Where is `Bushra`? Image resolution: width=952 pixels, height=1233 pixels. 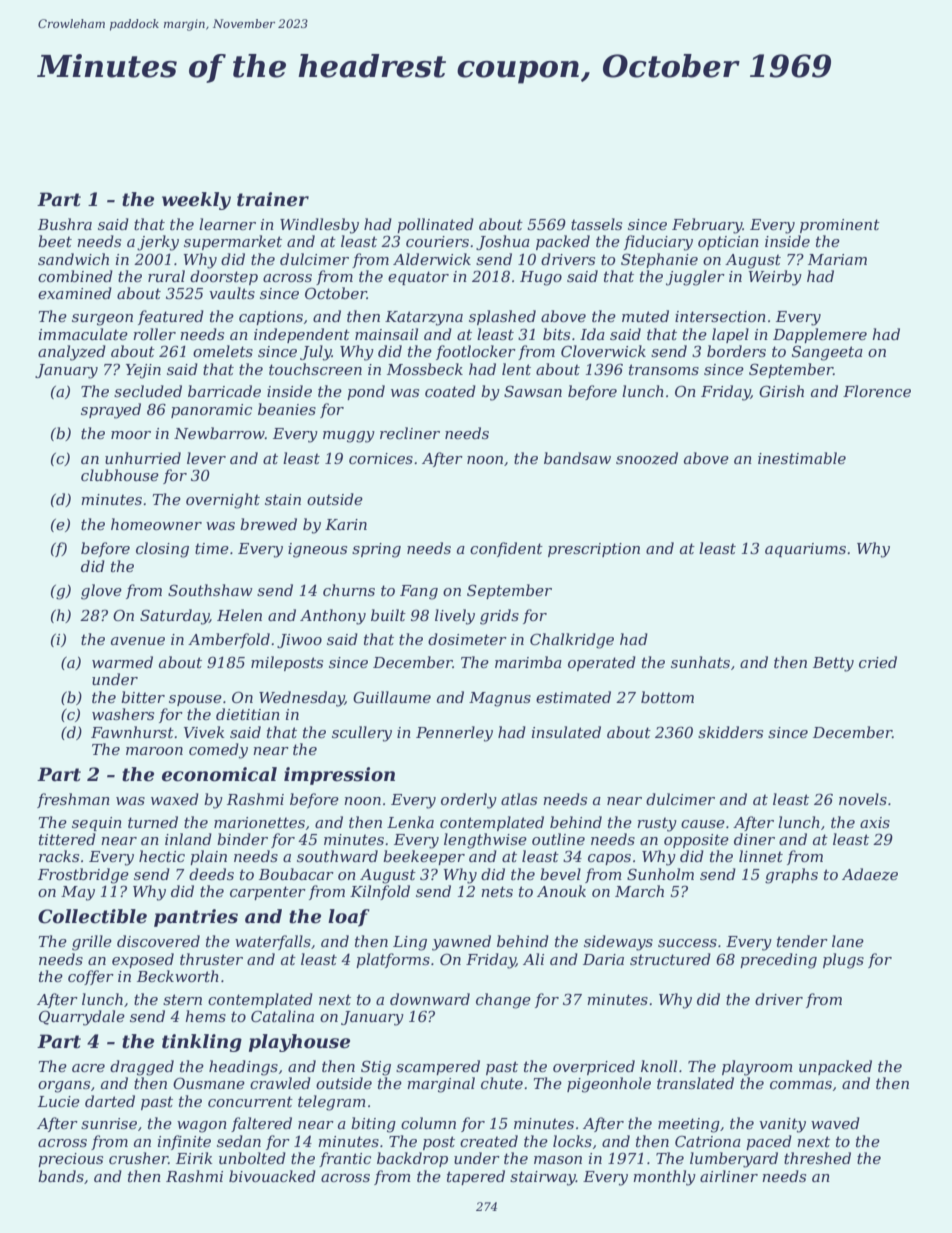 Bushra is located at coordinates (65, 224).
